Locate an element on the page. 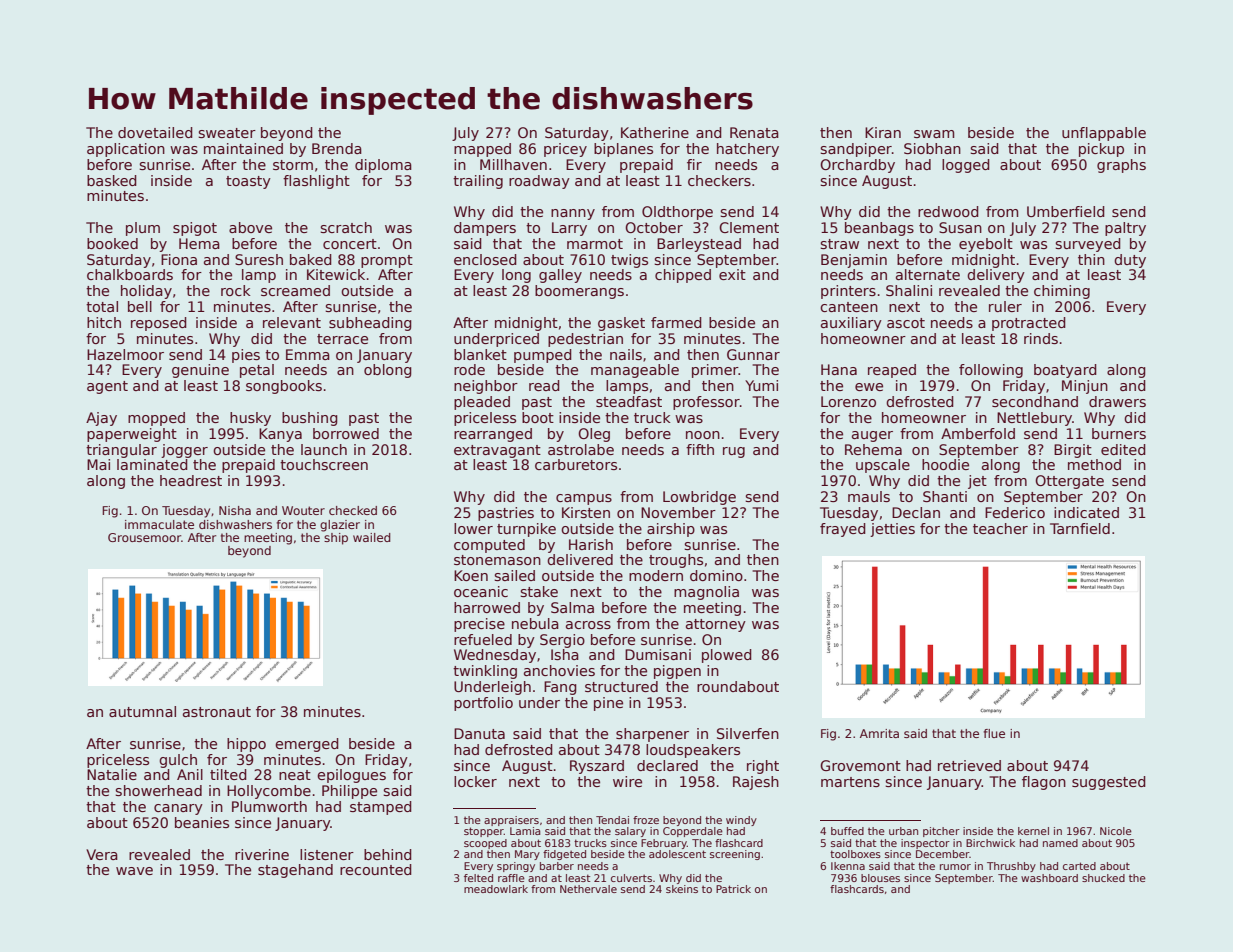 The height and width of the page is (952, 1233). meadowlark is located at coordinates (496, 889).
